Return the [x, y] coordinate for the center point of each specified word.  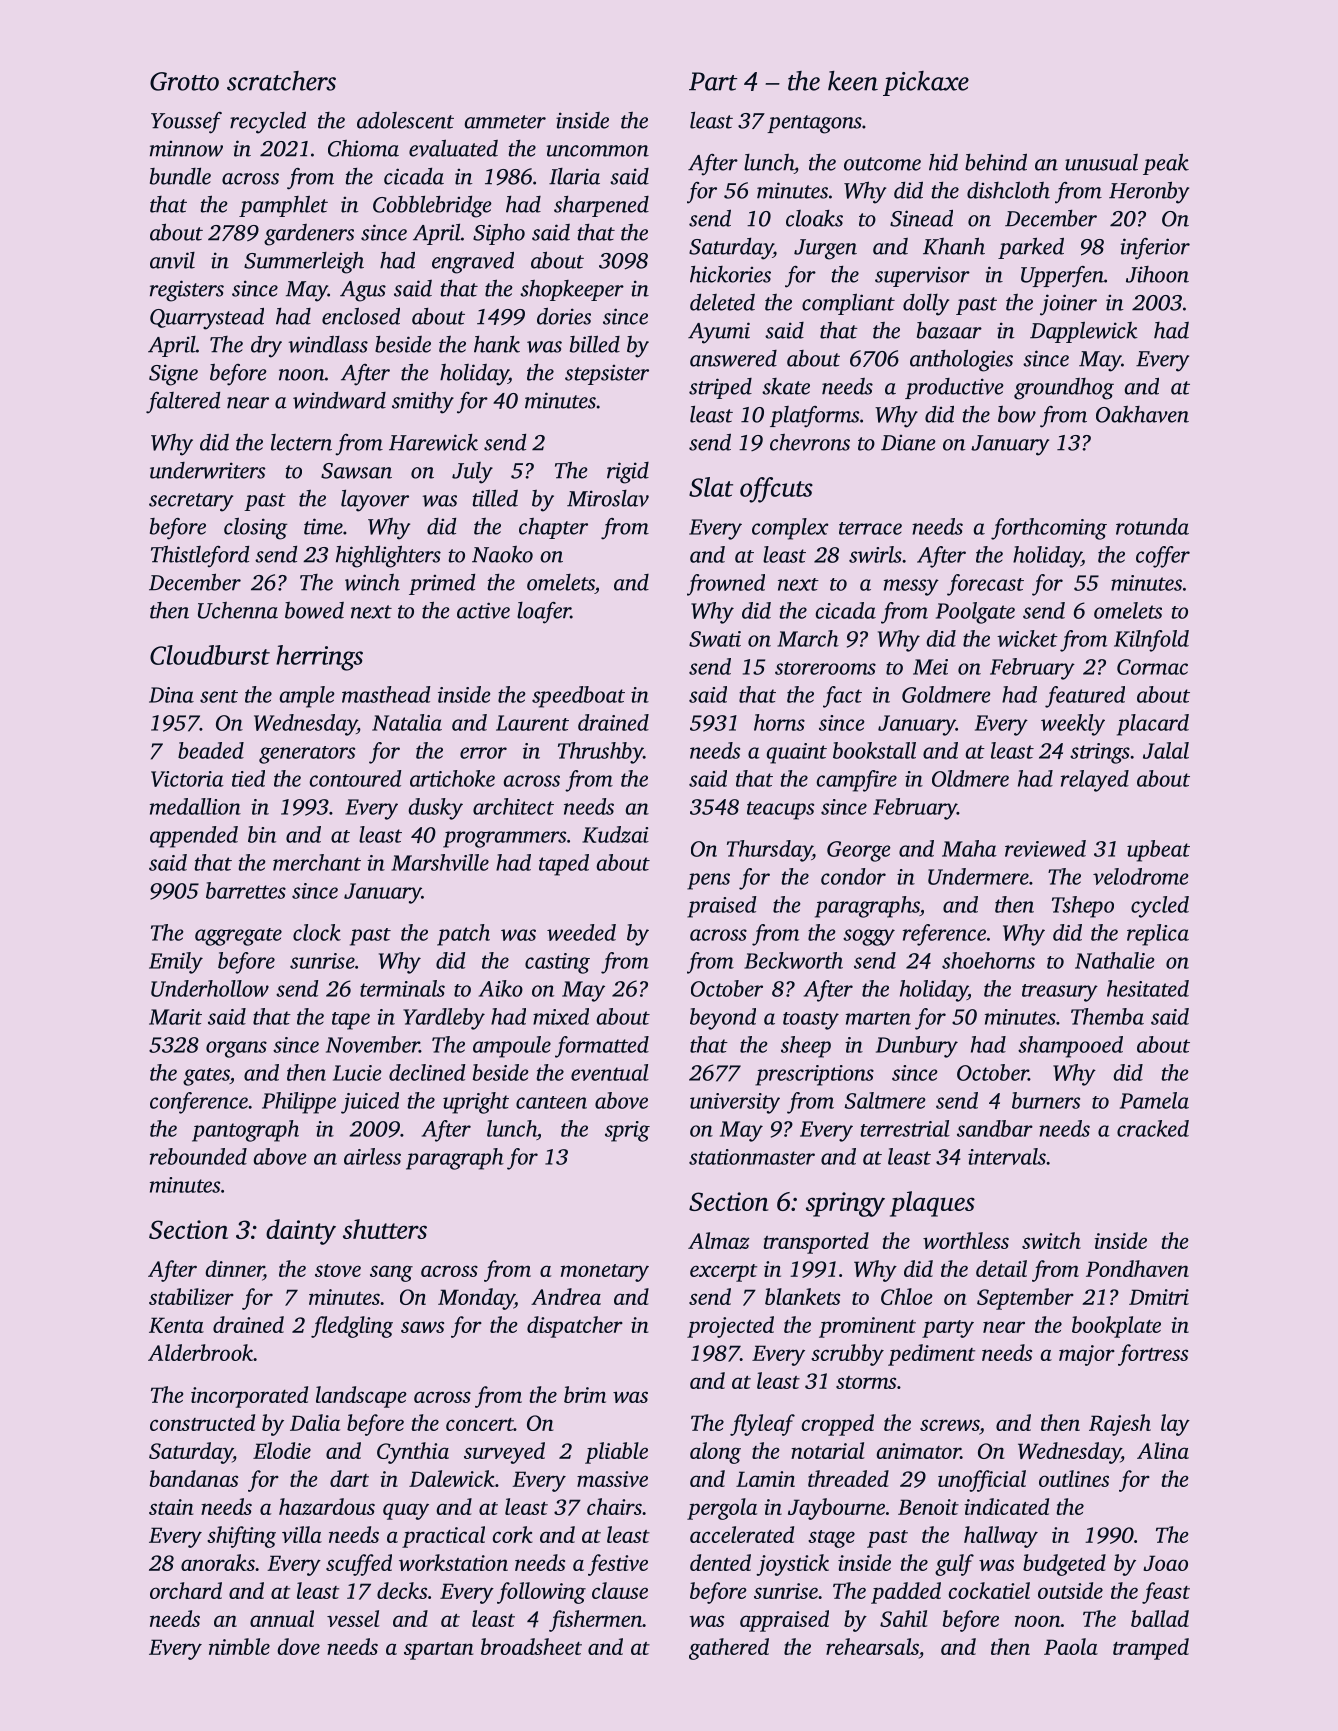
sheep [806, 1047]
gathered [729, 1649]
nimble [239, 1646]
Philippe [299, 1103]
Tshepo [1083, 907]
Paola [1071, 1646]
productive [954, 388]
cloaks [814, 218]
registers [187, 291]
